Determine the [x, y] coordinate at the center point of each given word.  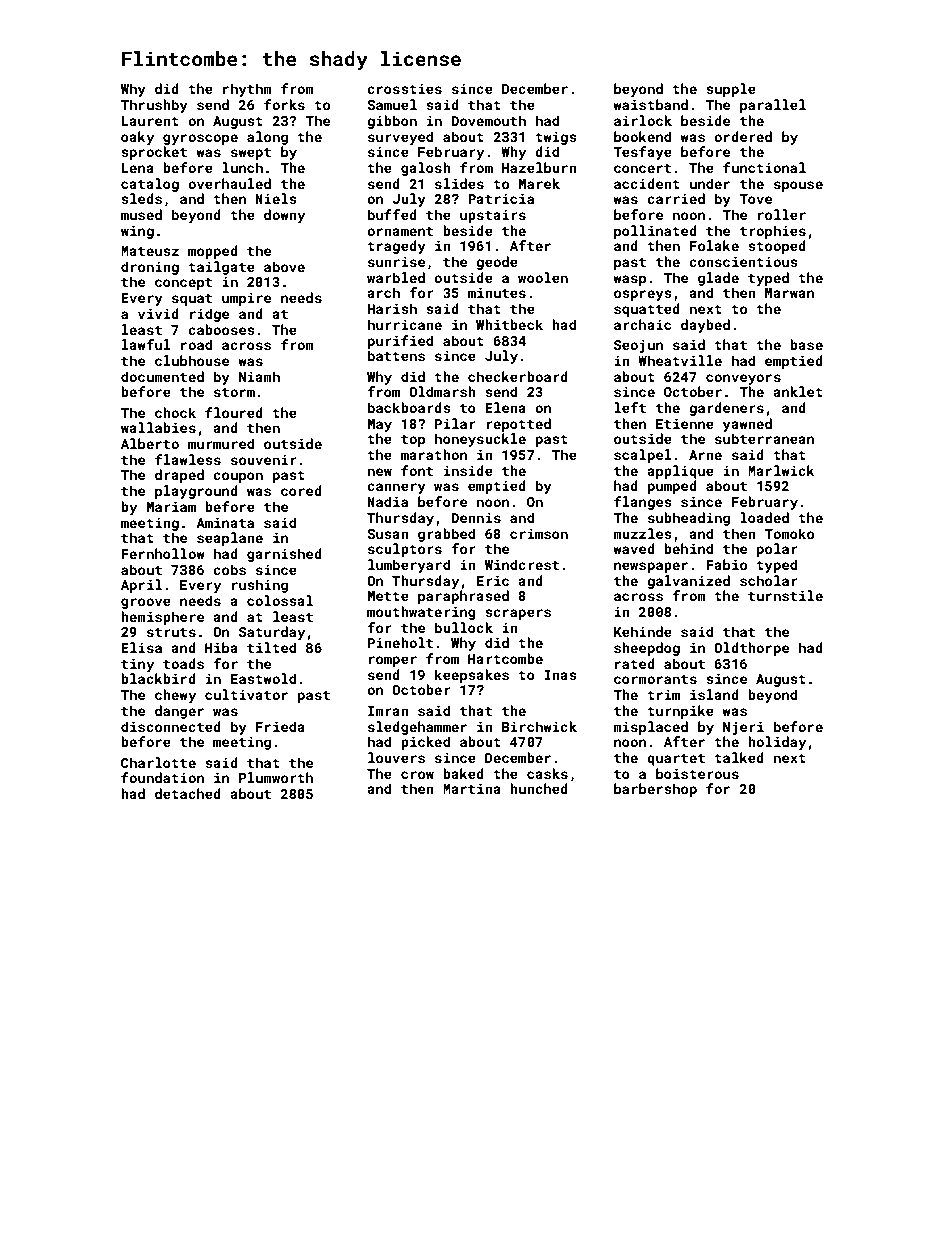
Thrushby [154, 106]
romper [393, 661]
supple [731, 90]
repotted [518, 425]
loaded [764, 517]
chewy [175, 696]
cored [301, 490]
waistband [650, 104]
